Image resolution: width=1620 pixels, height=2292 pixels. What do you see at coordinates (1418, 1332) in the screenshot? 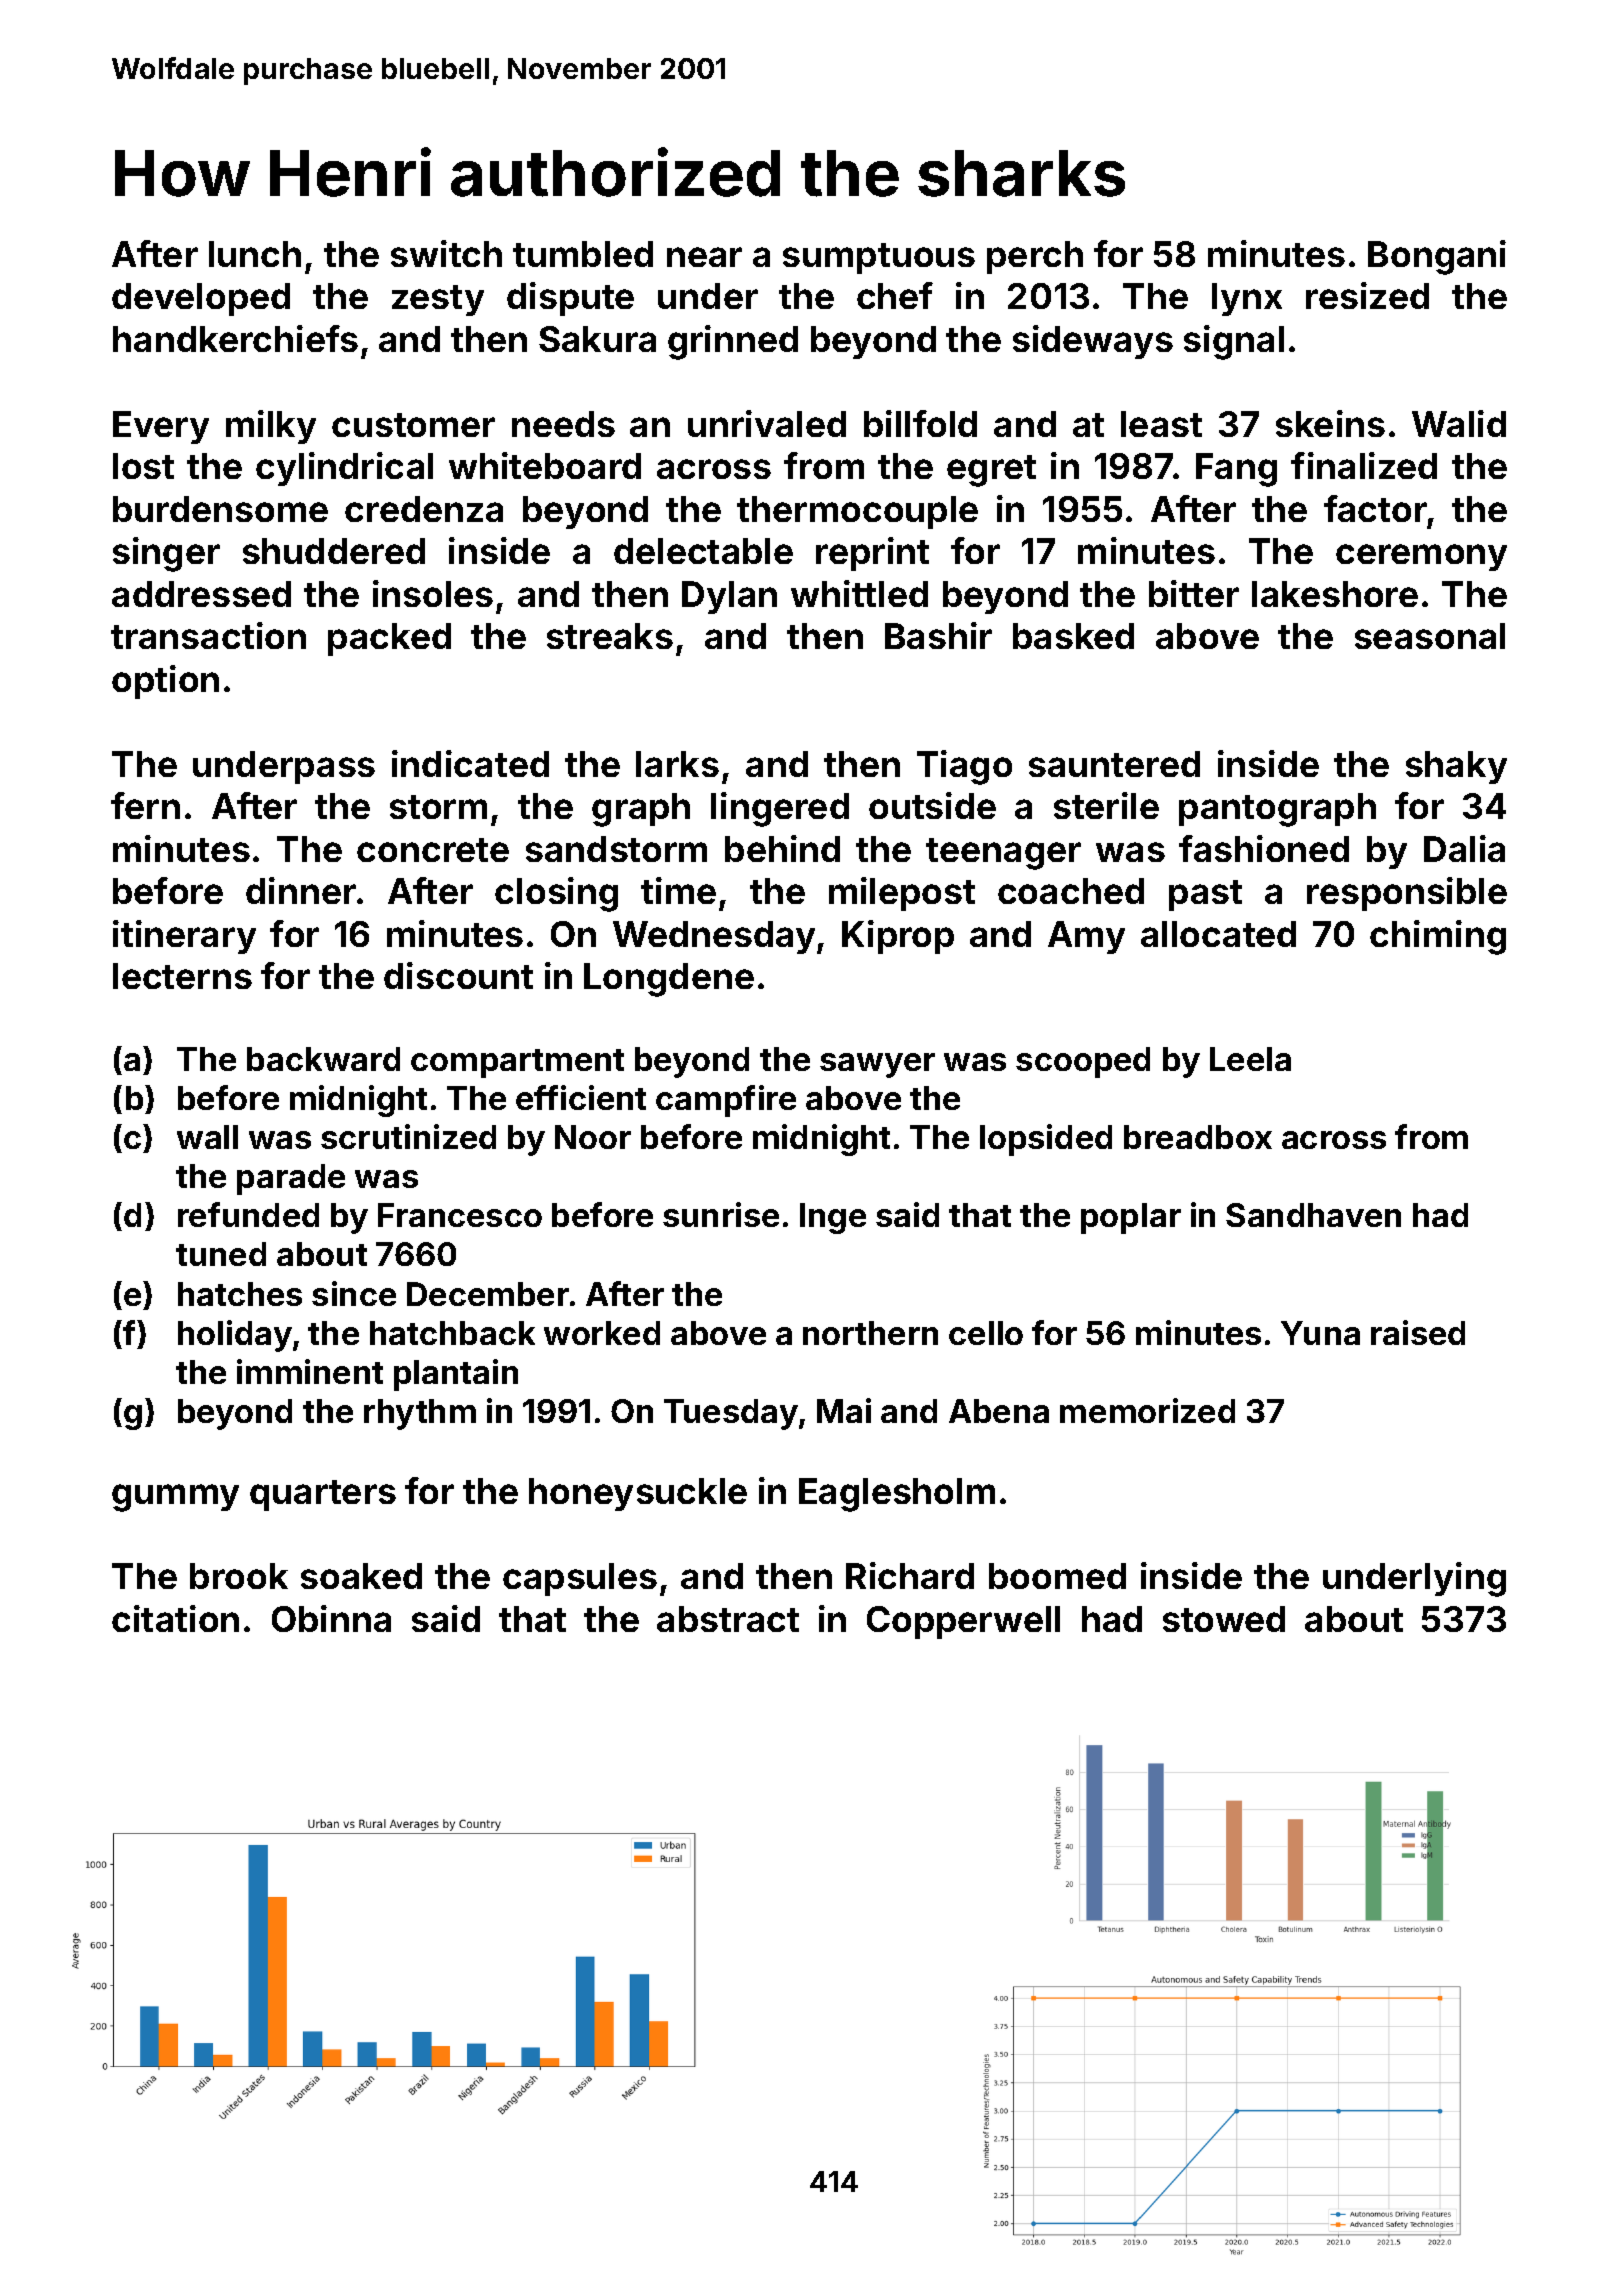
I see `raised` at bounding box center [1418, 1332].
